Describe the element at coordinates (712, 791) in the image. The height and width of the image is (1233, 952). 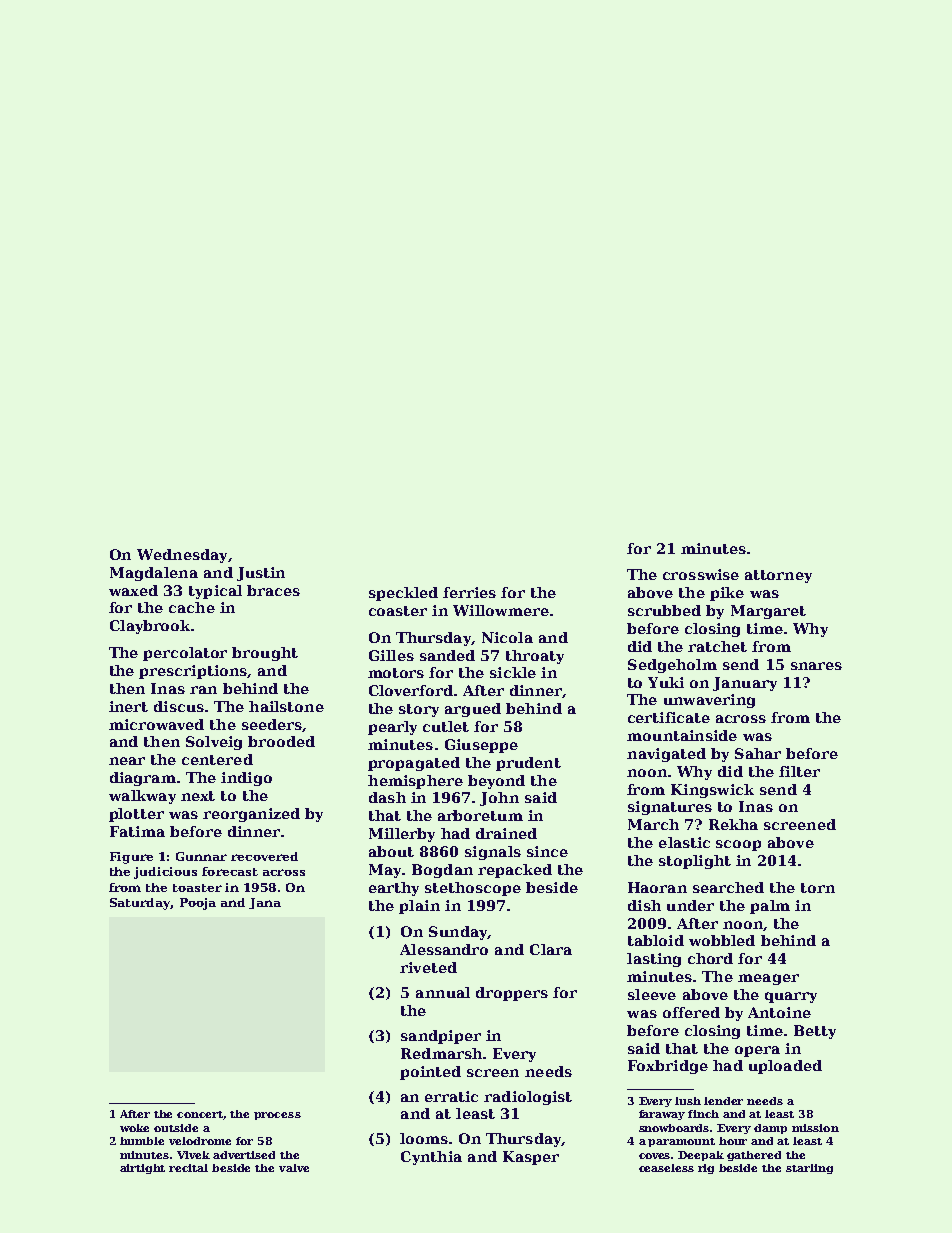
I see `Kingswick` at that location.
